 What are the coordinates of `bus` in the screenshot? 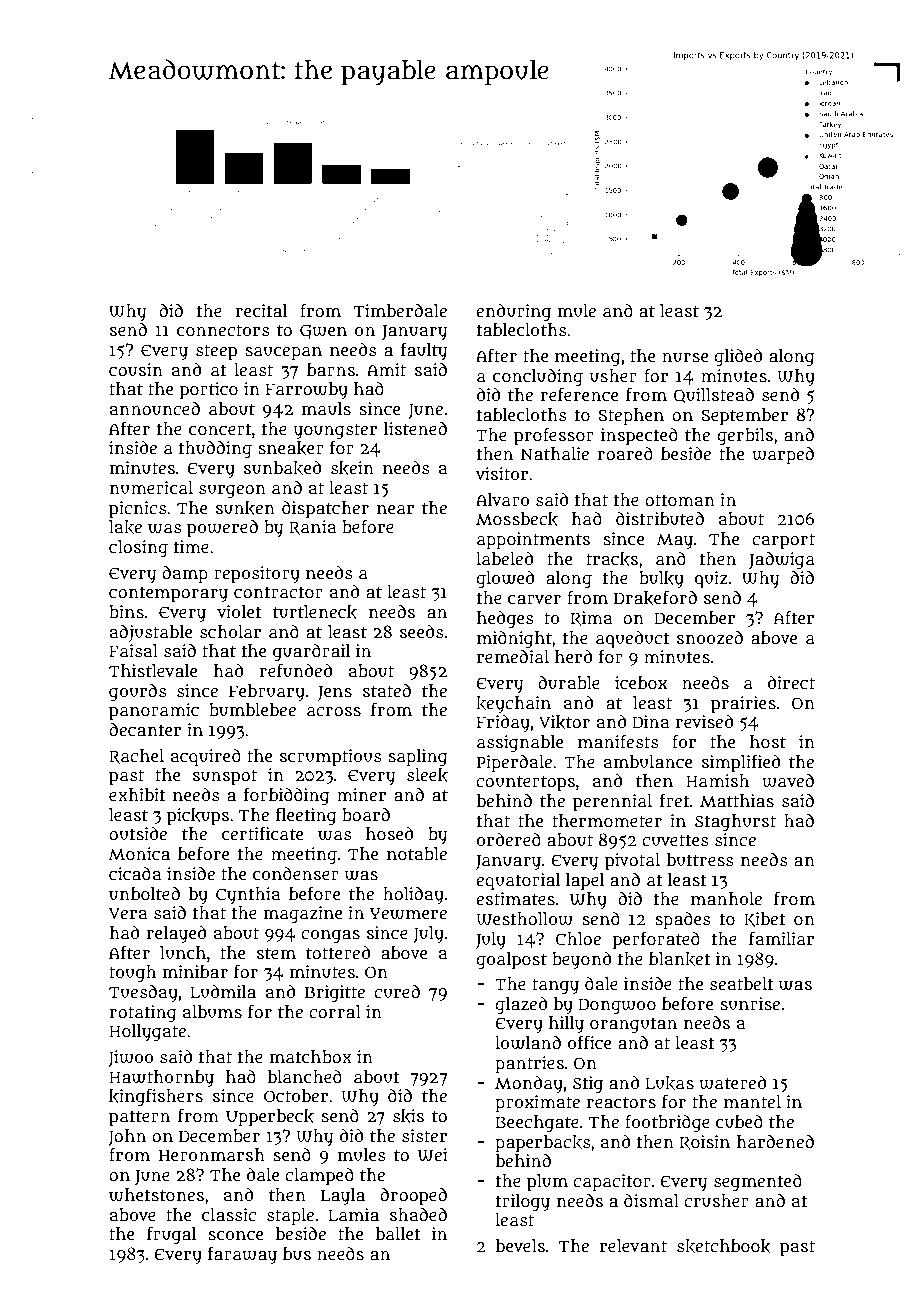 It's located at (297, 1254).
